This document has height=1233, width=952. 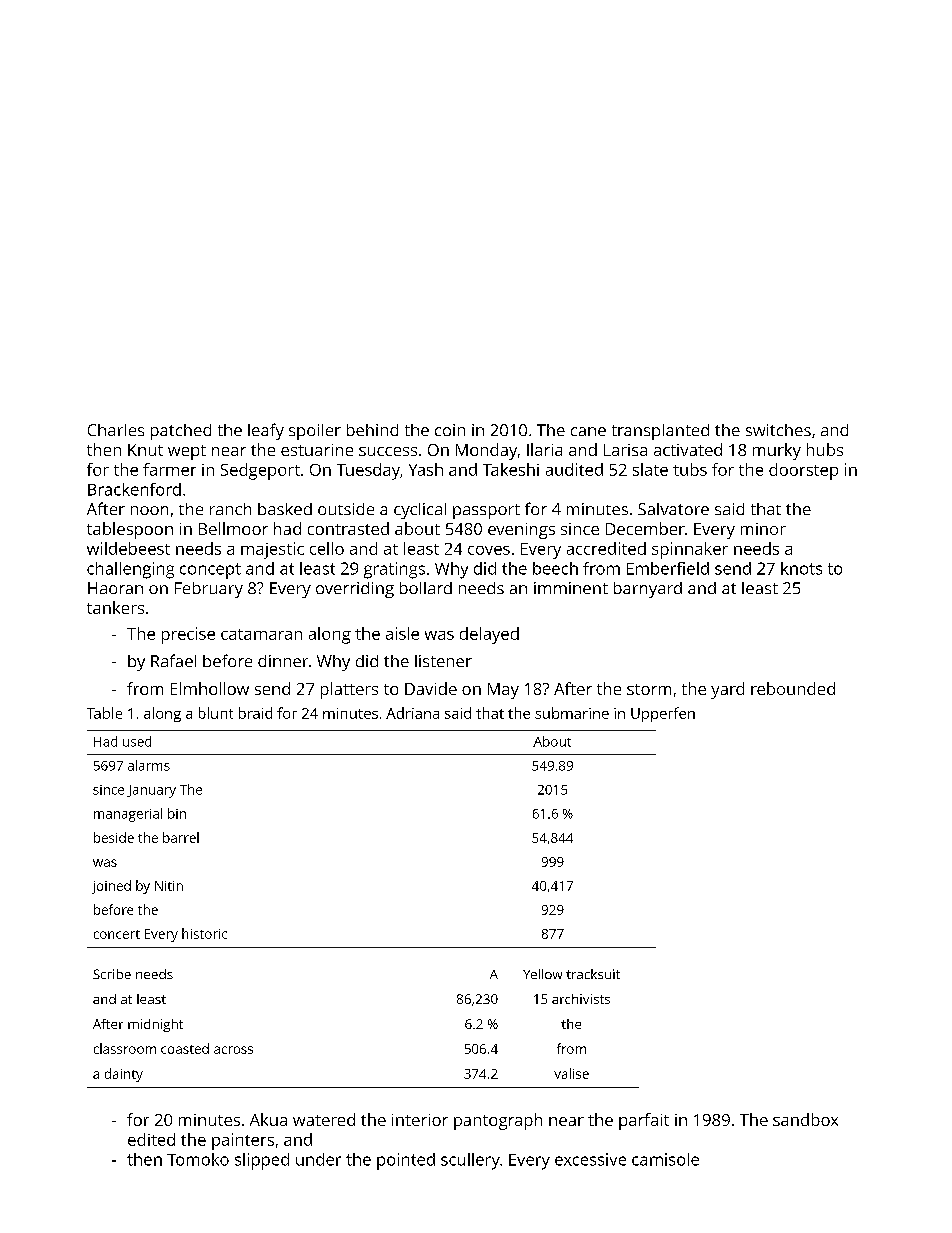 What do you see at coordinates (470, 1161) in the document?
I see `scullery` at bounding box center [470, 1161].
